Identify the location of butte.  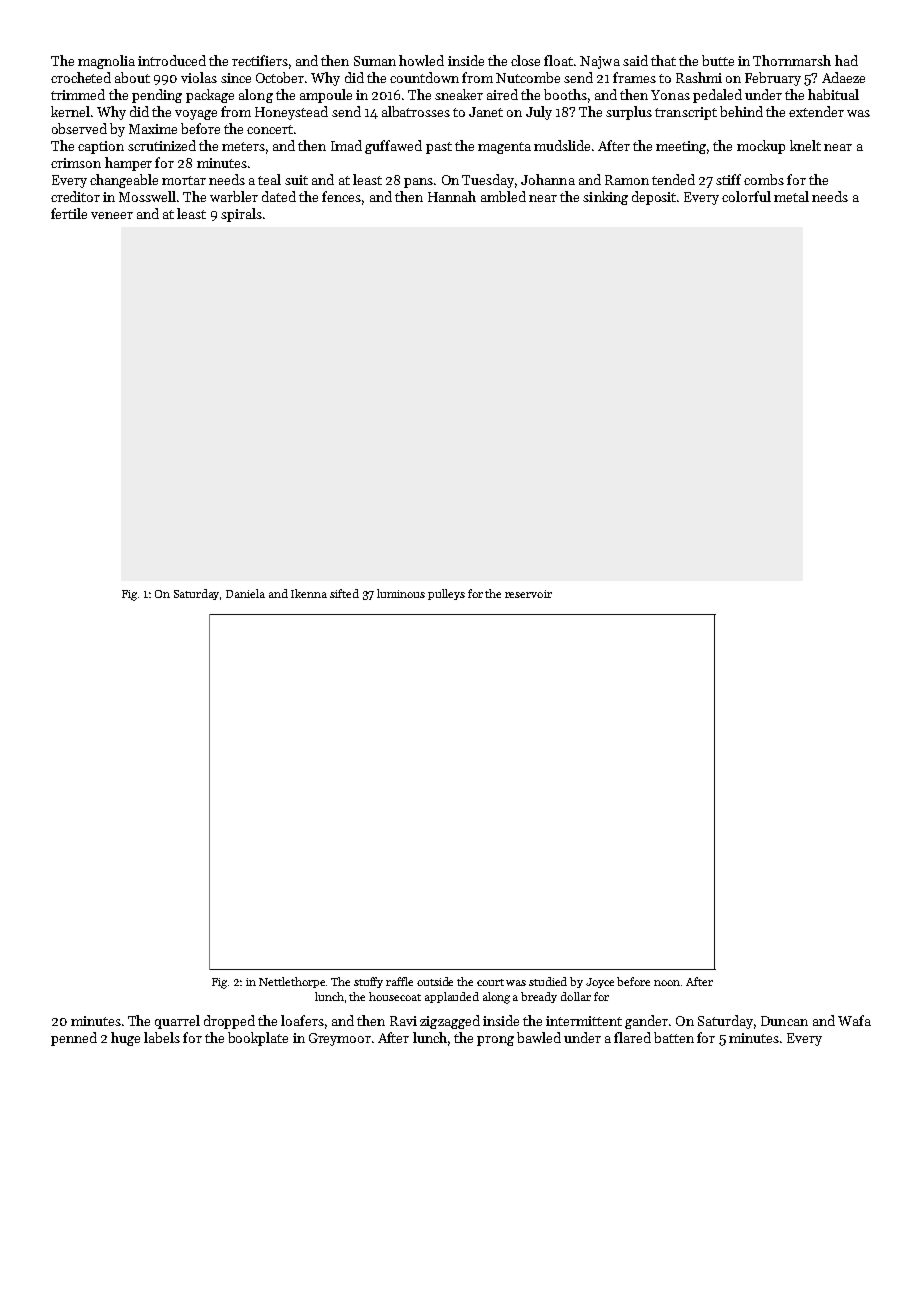
(718, 60).
